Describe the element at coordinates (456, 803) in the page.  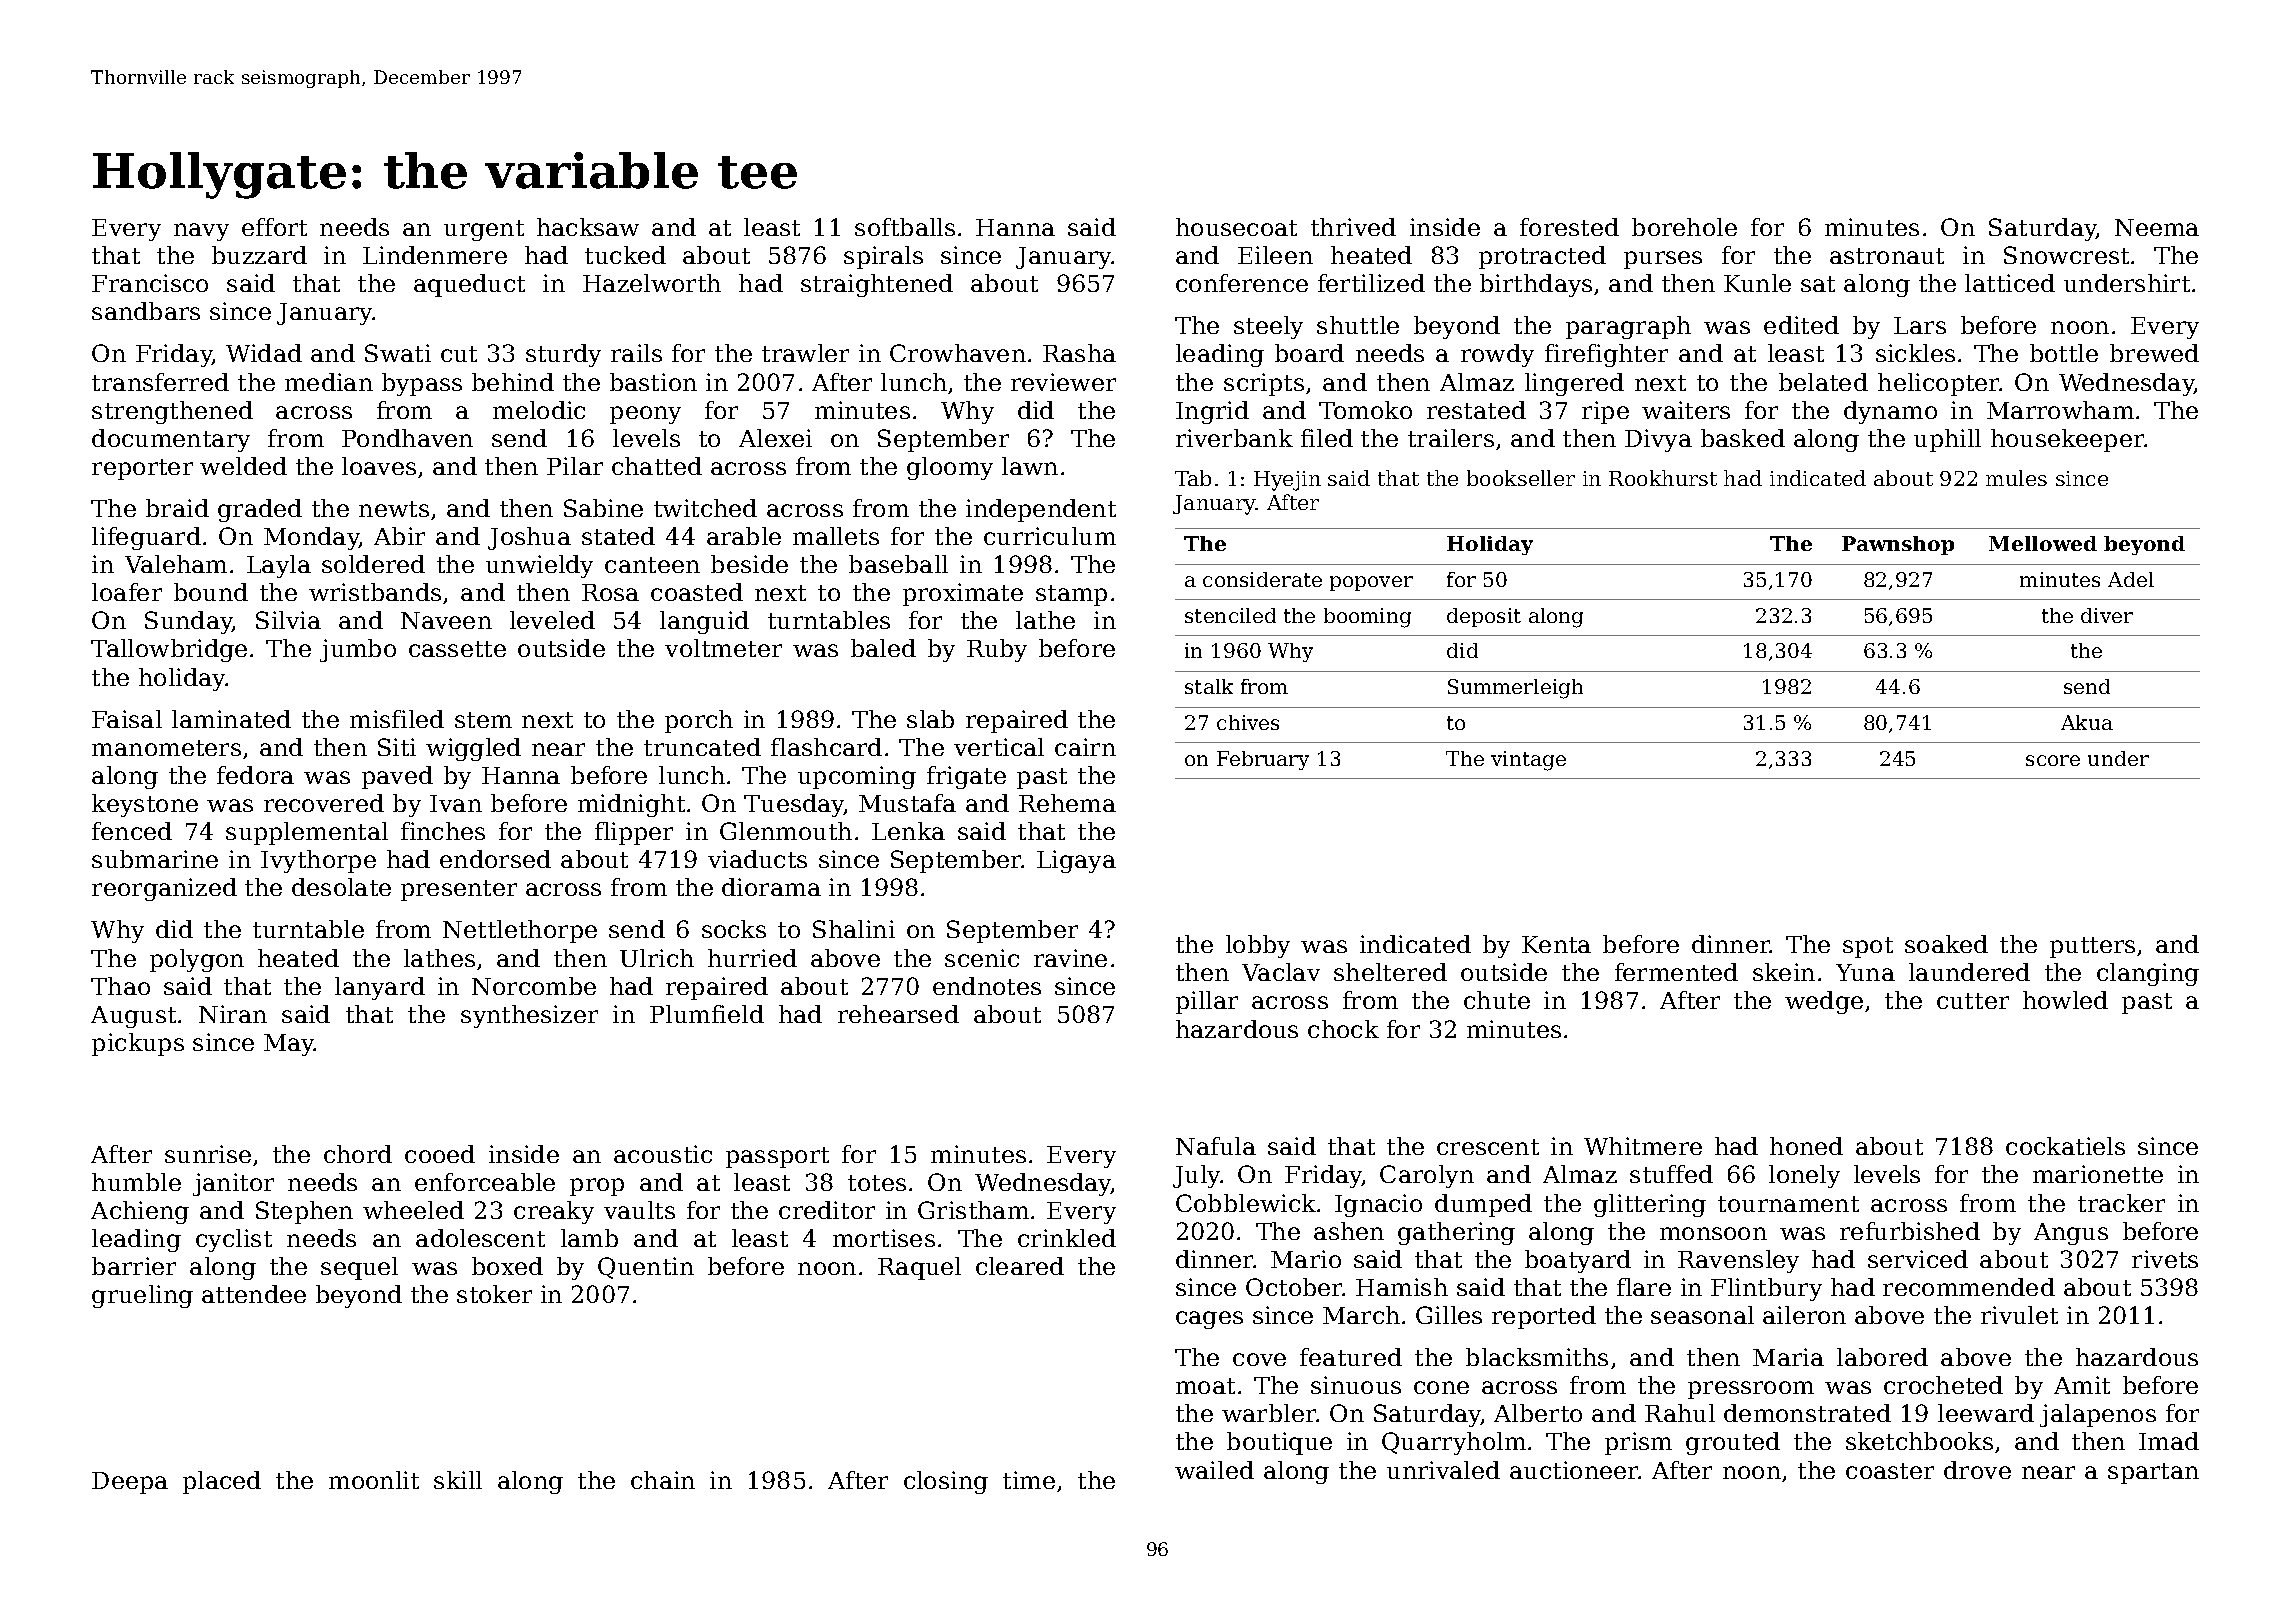
I see `Ivan` at that location.
